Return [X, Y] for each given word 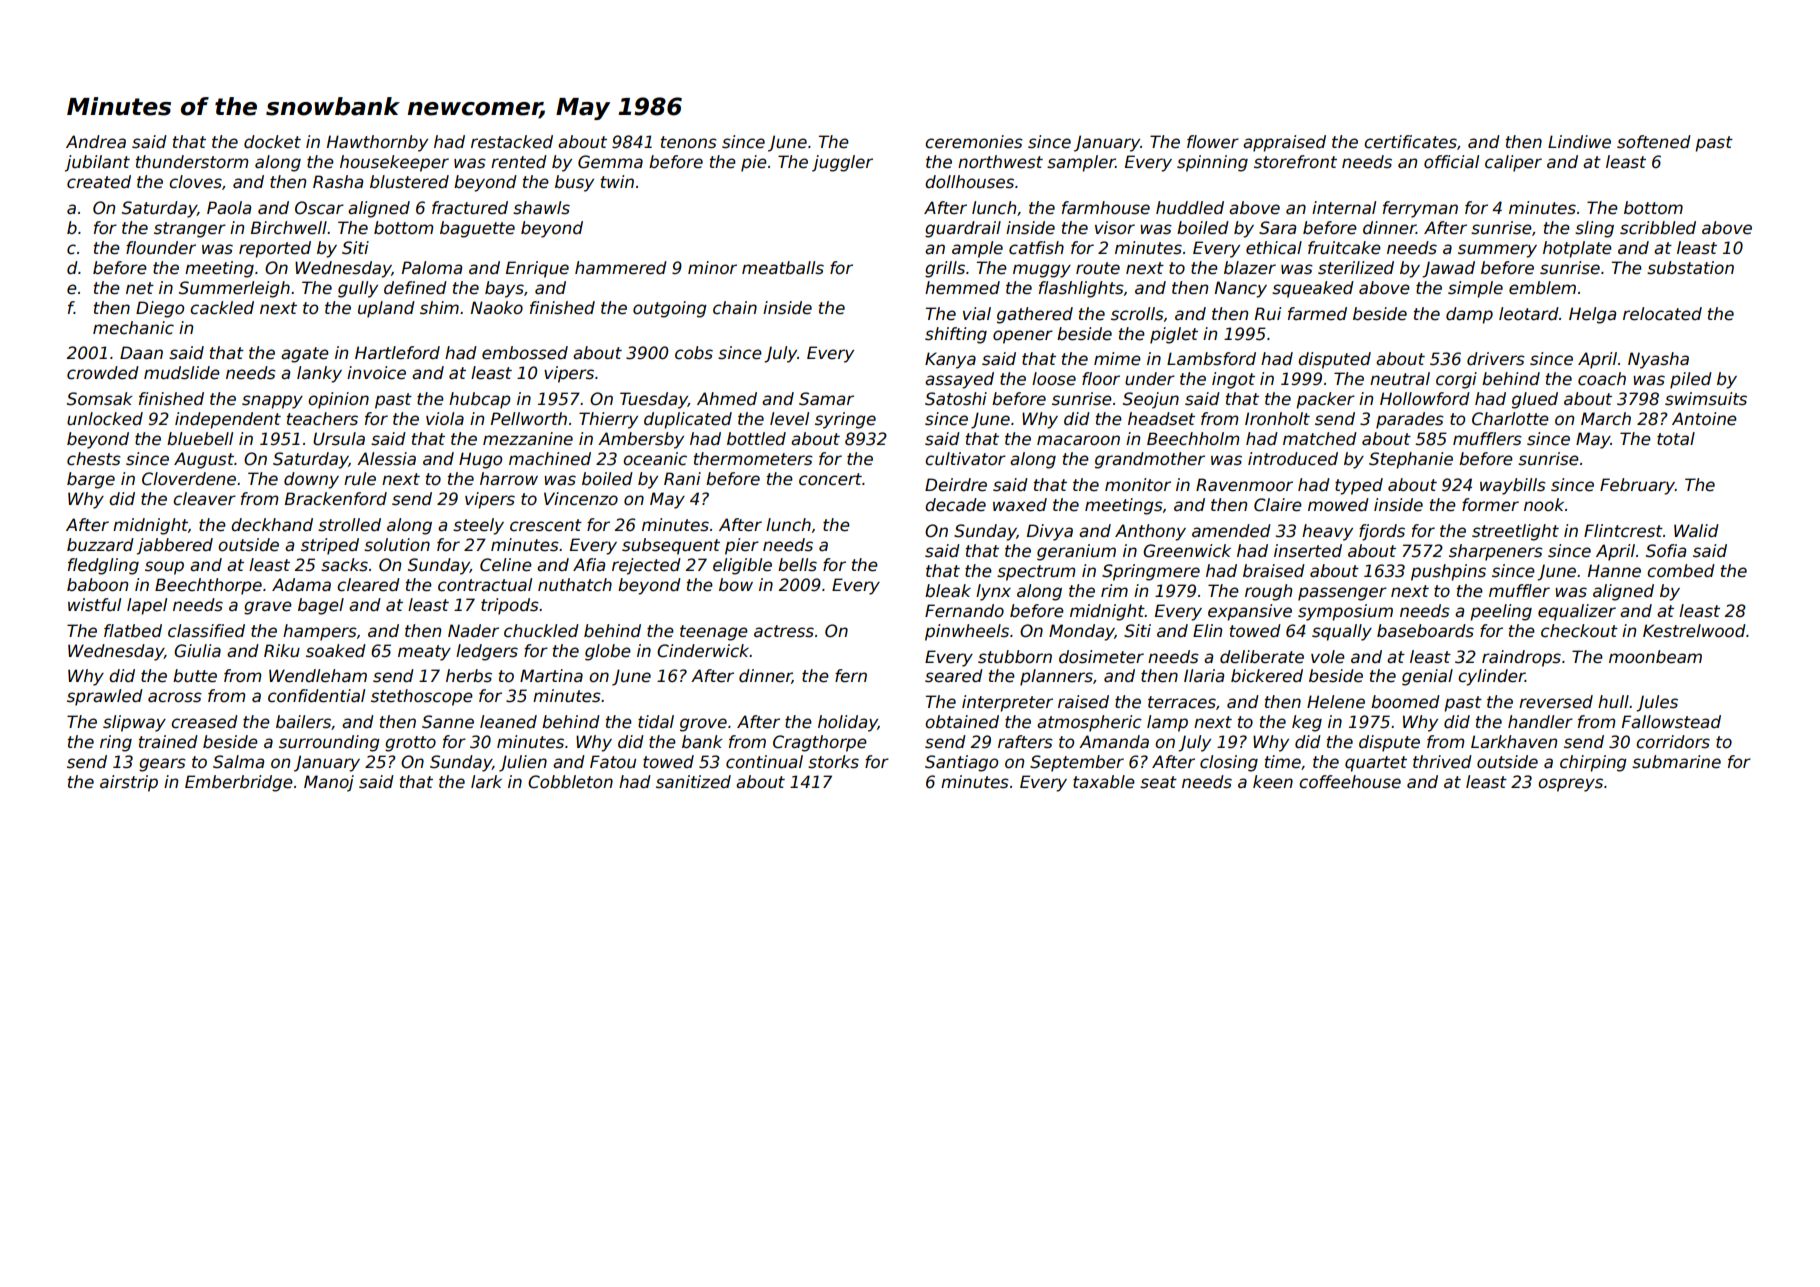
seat [1158, 782]
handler [1540, 722]
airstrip [129, 783]
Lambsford [1211, 359]
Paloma [432, 268]
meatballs [783, 268]
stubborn [1015, 657]
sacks [344, 565]
